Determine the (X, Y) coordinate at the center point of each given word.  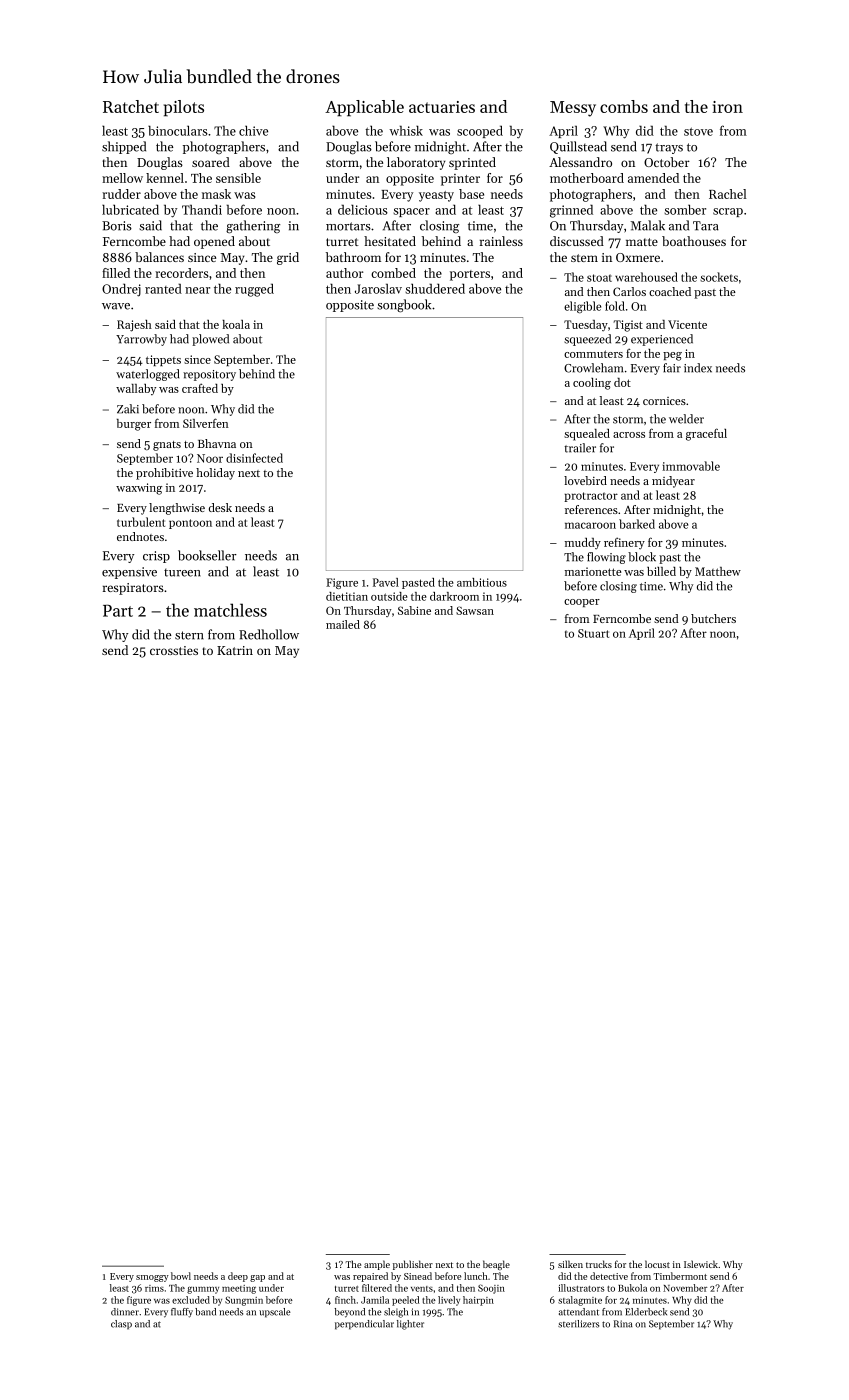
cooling (592, 384)
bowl (181, 1276)
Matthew (718, 571)
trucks (599, 1264)
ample (377, 1265)
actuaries (442, 107)
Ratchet (131, 106)
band (205, 1312)
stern (189, 635)
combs (624, 106)
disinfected (254, 458)
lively (449, 1301)
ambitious (482, 582)
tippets (163, 360)
